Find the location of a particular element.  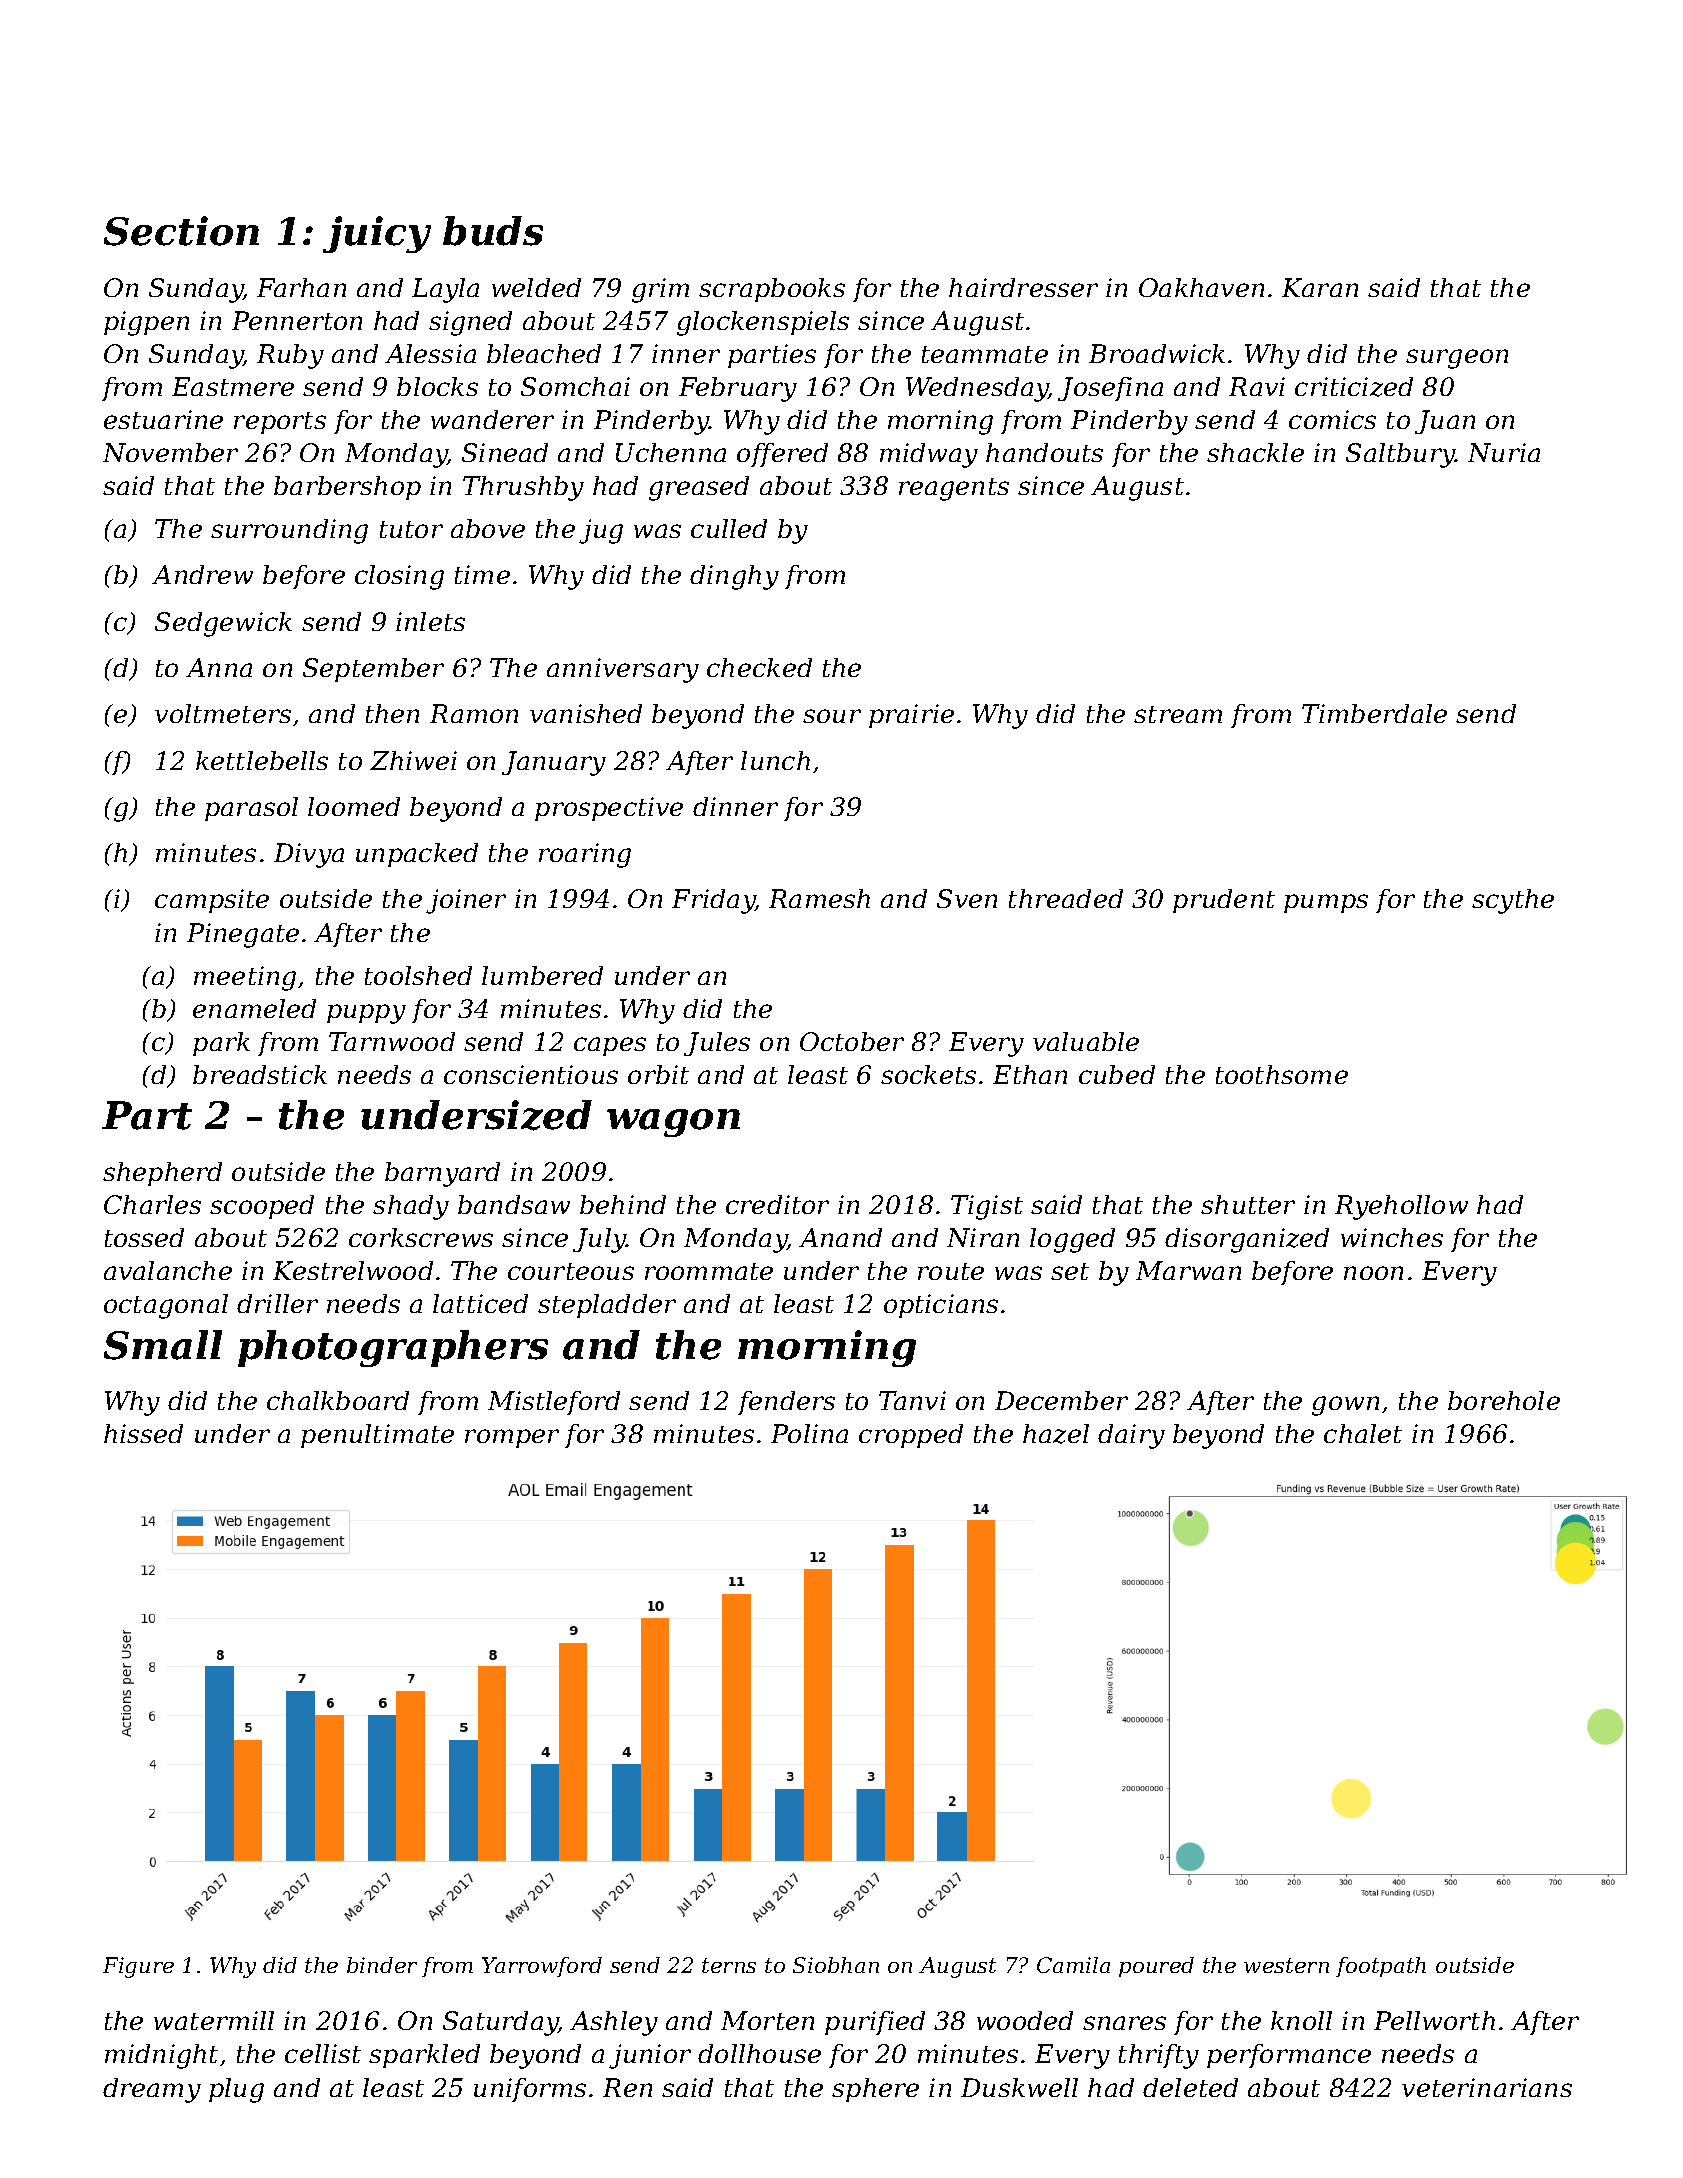

Timberdale is located at coordinates (1374, 713).
